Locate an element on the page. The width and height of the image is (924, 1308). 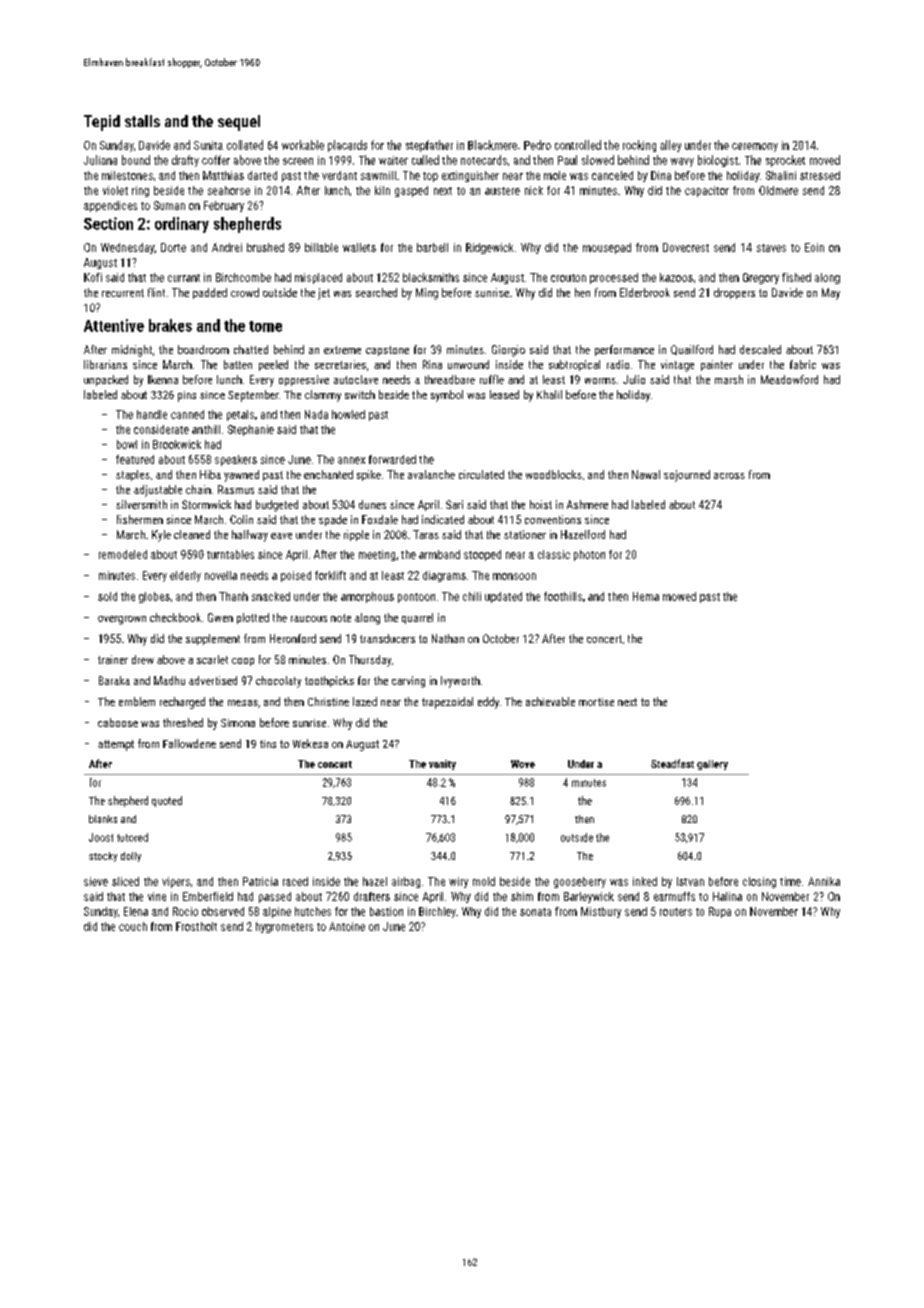
stooped is located at coordinates (482, 555).
